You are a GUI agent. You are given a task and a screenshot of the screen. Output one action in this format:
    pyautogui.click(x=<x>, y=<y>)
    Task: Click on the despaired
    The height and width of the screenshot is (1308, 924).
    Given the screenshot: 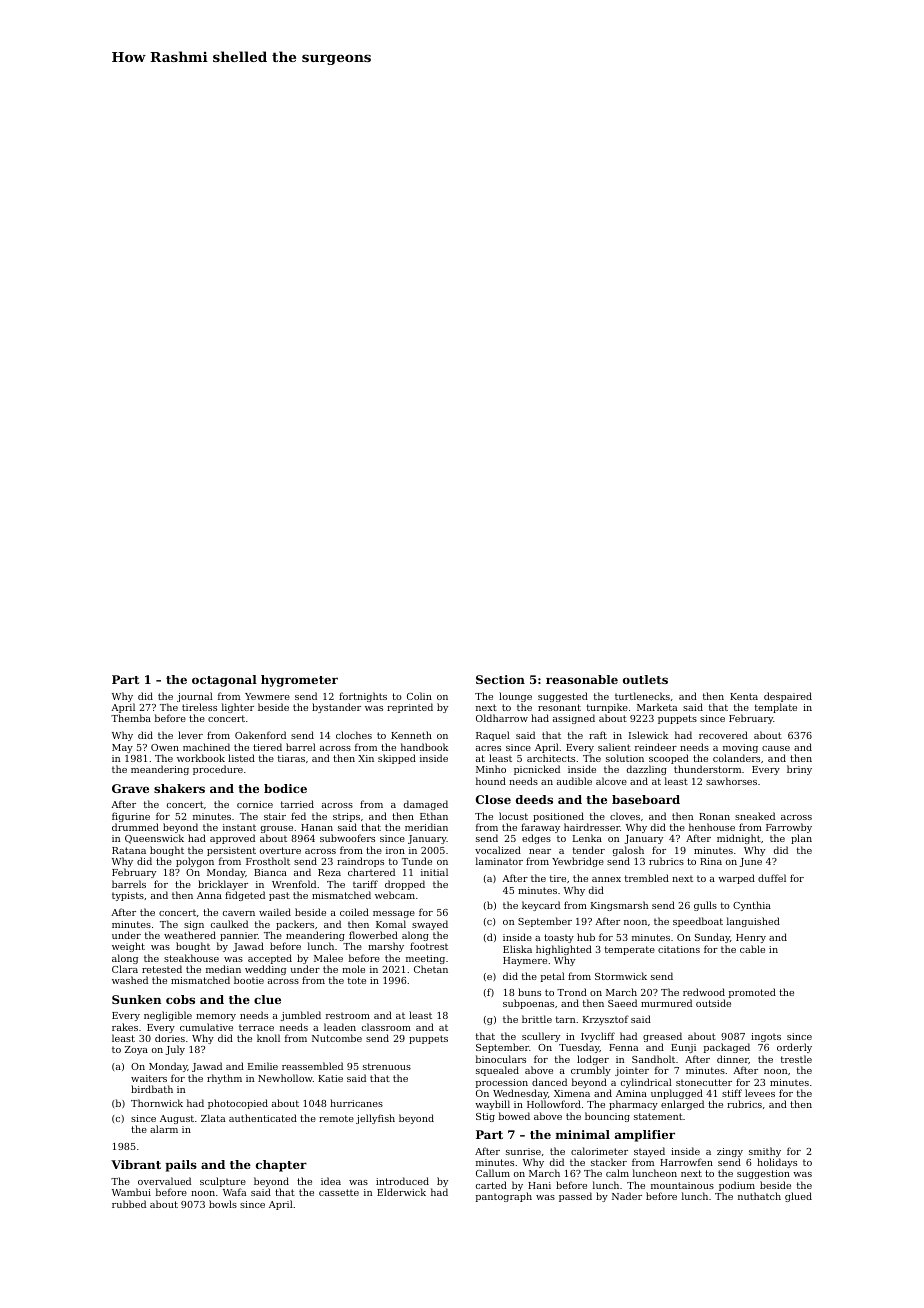 What is the action you would take?
    pyautogui.click(x=788, y=697)
